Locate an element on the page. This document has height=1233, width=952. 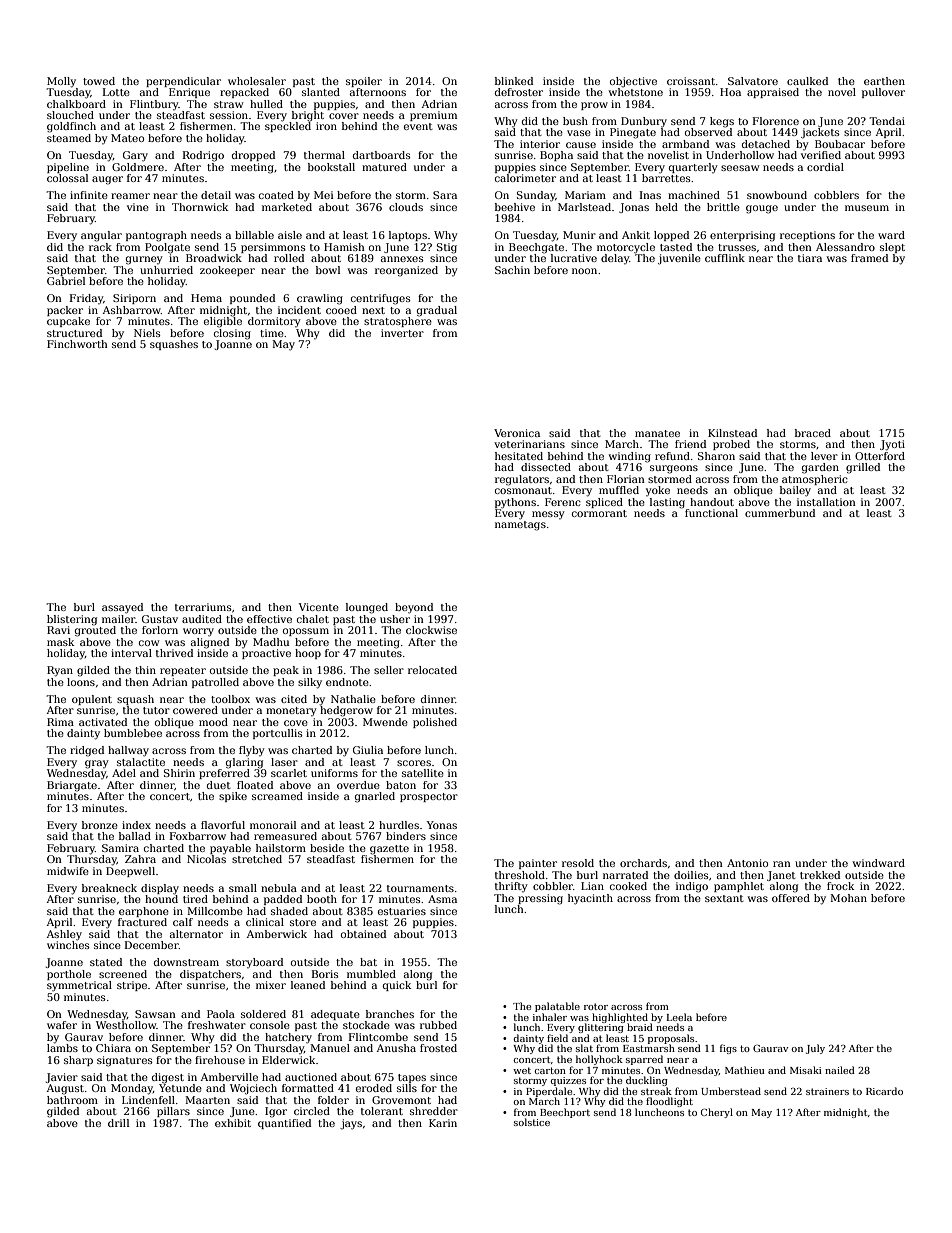
orchards is located at coordinates (643, 863).
